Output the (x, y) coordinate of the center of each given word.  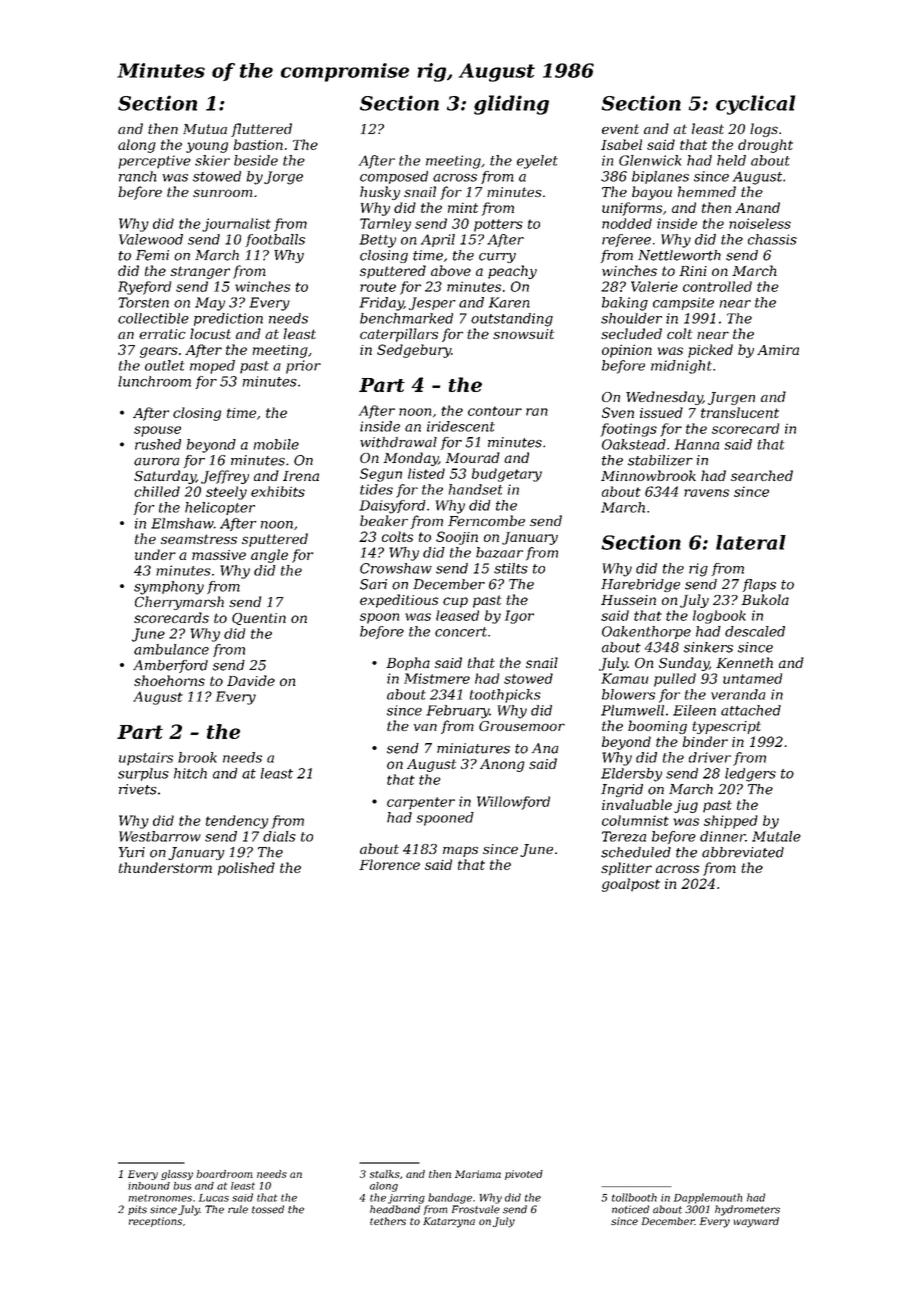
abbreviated (743, 852)
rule (238, 1209)
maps (460, 851)
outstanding (512, 320)
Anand (757, 207)
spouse (157, 431)
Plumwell (632, 710)
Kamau (624, 678)
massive (219, 555)
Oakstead (634, 444)
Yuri (132, 852)
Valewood (151, 239)
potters (498, 225)
